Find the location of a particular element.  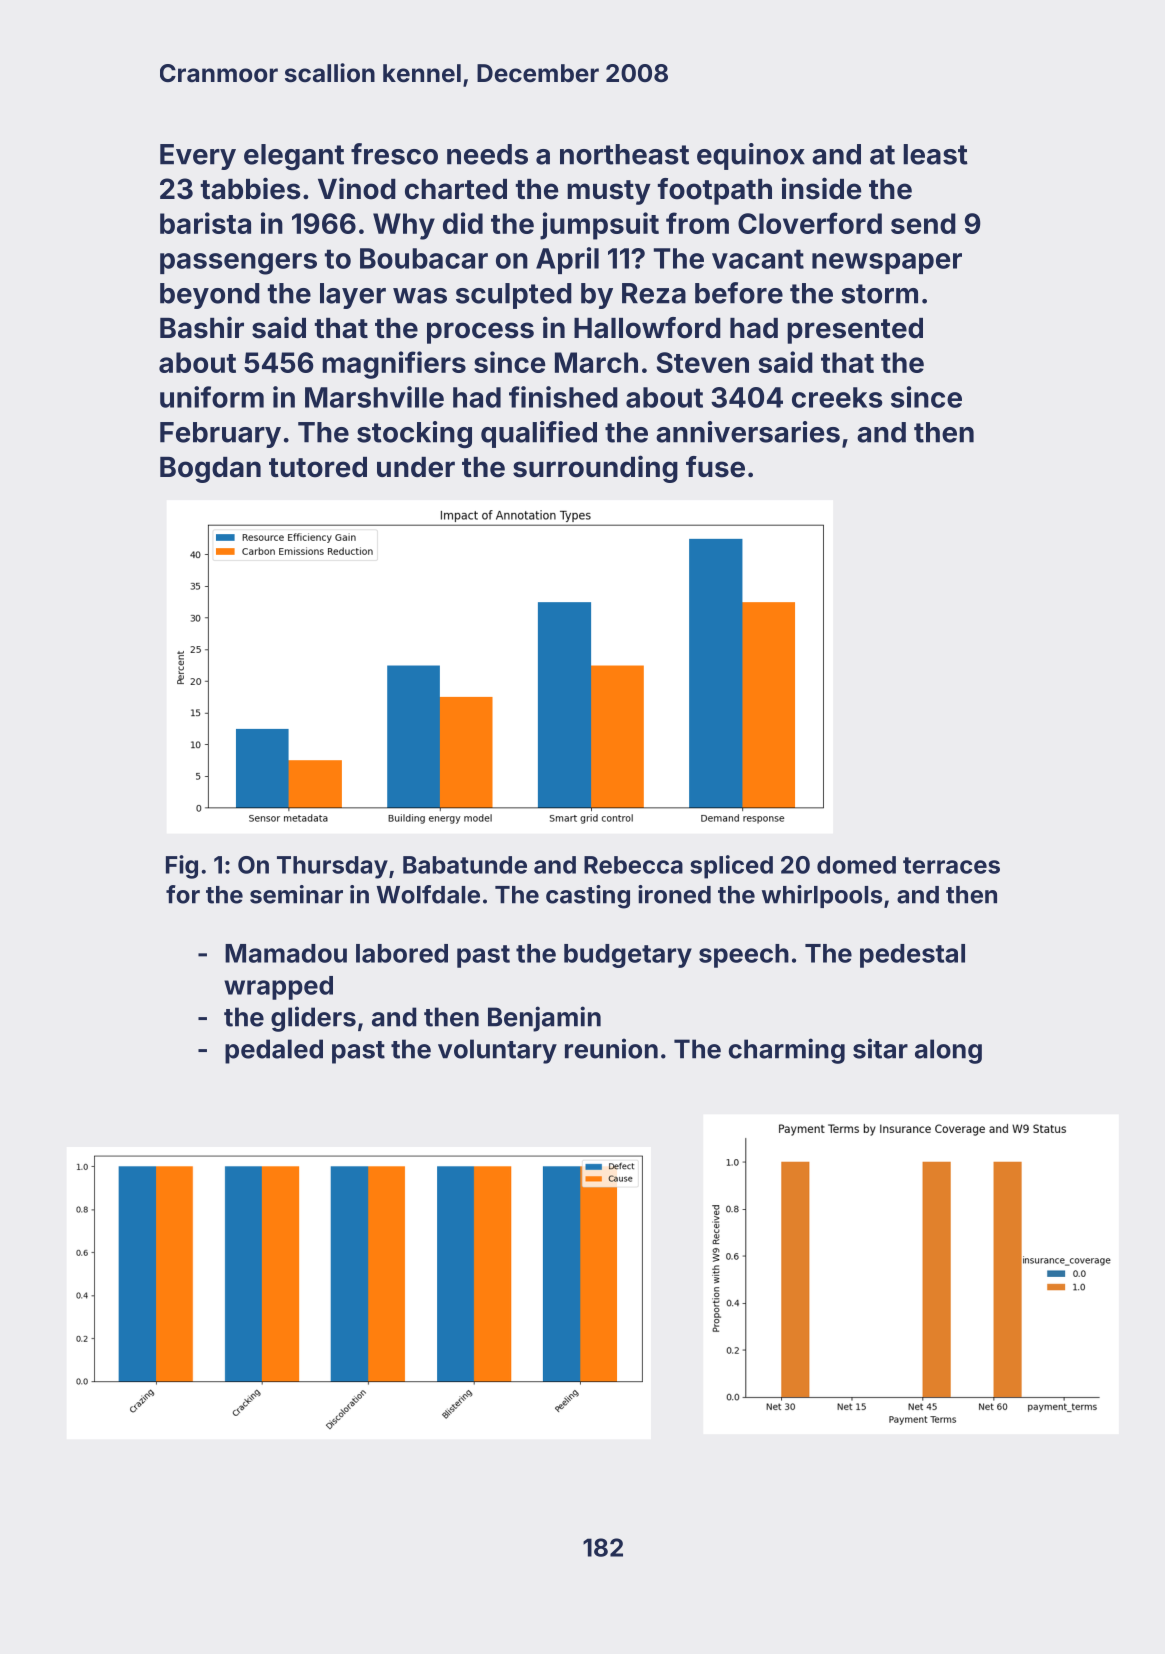

pedaled is located at coordinates (274, 1051).
